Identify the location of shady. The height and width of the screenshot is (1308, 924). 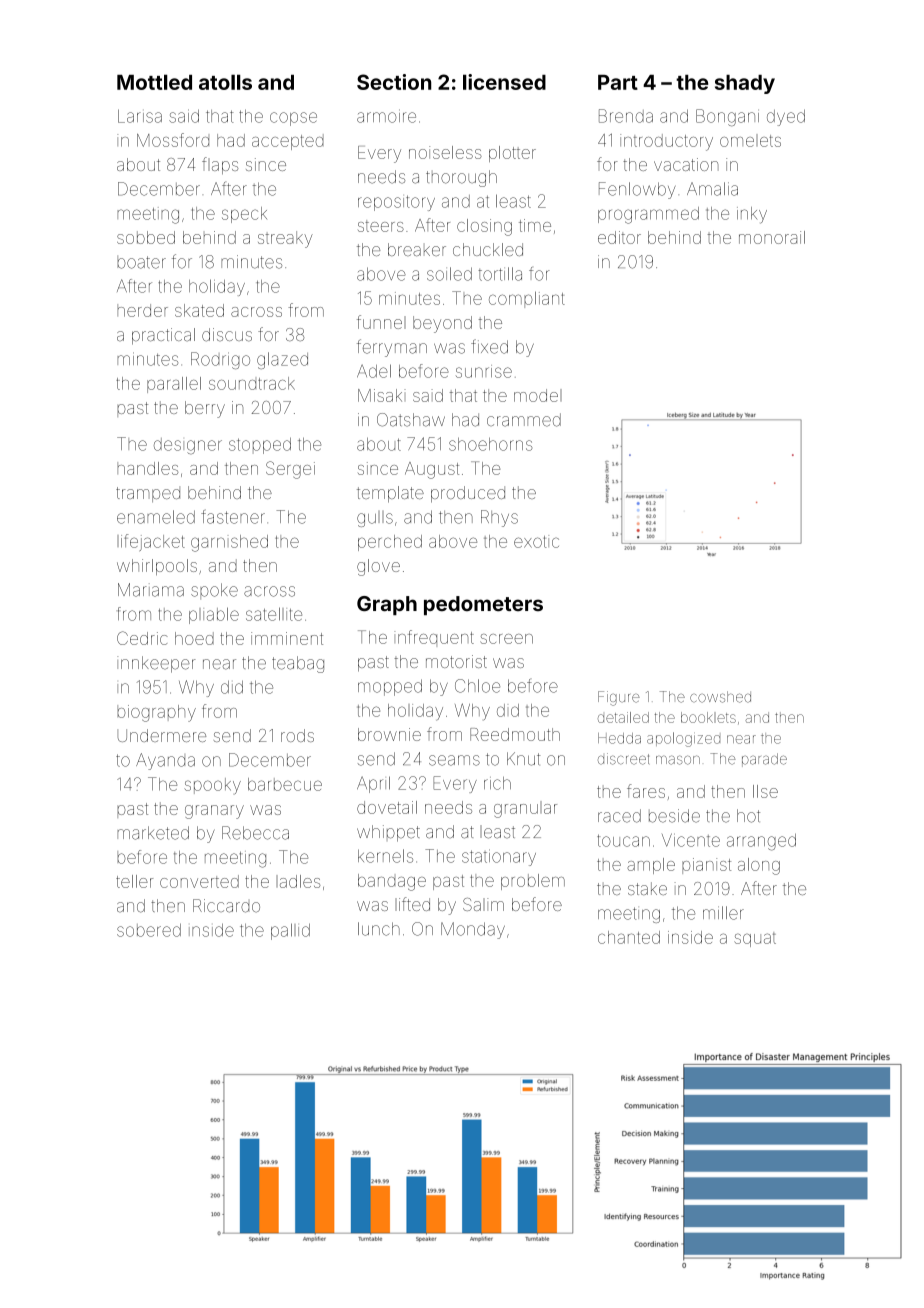
(745, 84).
